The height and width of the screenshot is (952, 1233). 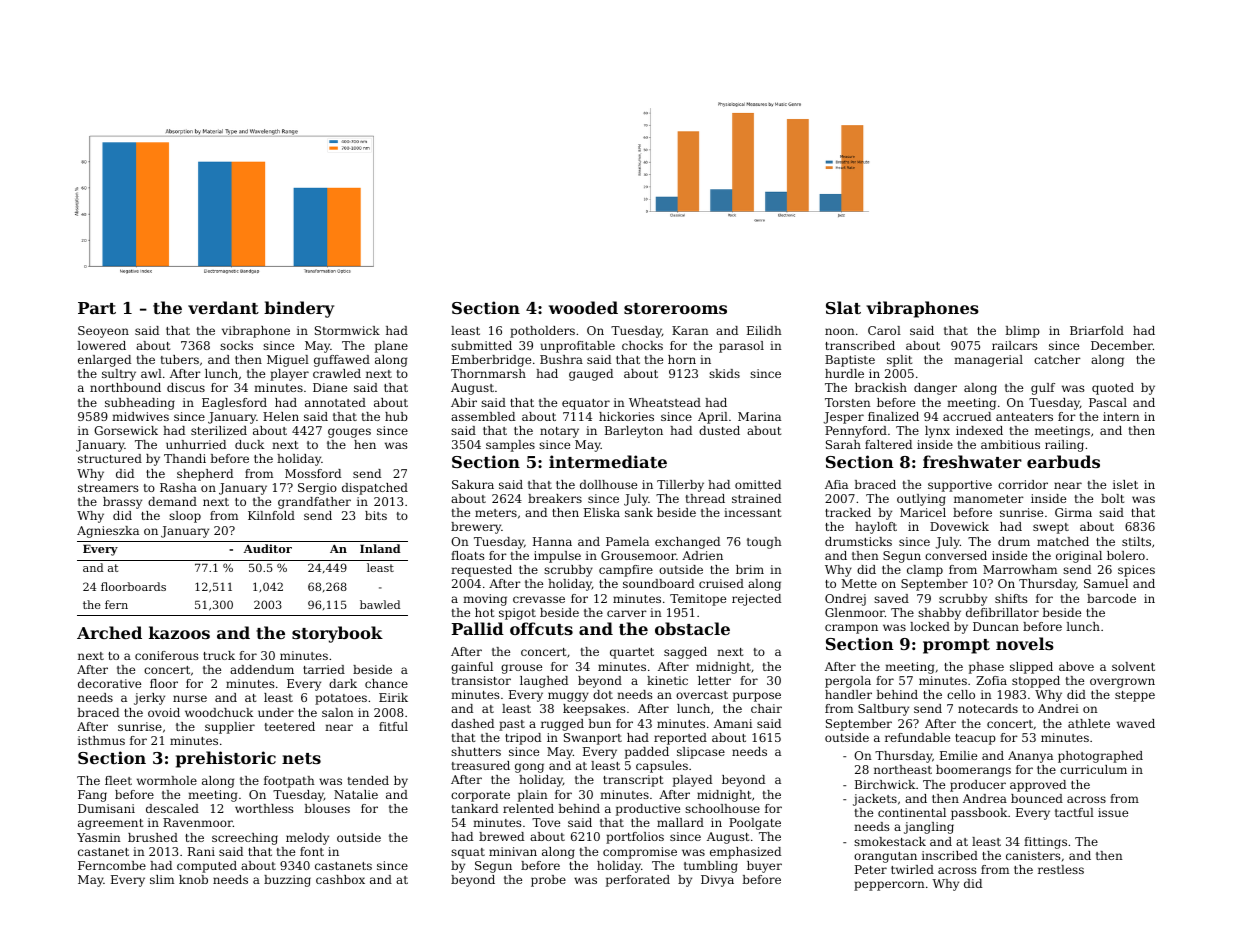 What do you see at coordinates (552, 541) in the screenshot?
I see `Hanna` at bounding box center [552, 541].
